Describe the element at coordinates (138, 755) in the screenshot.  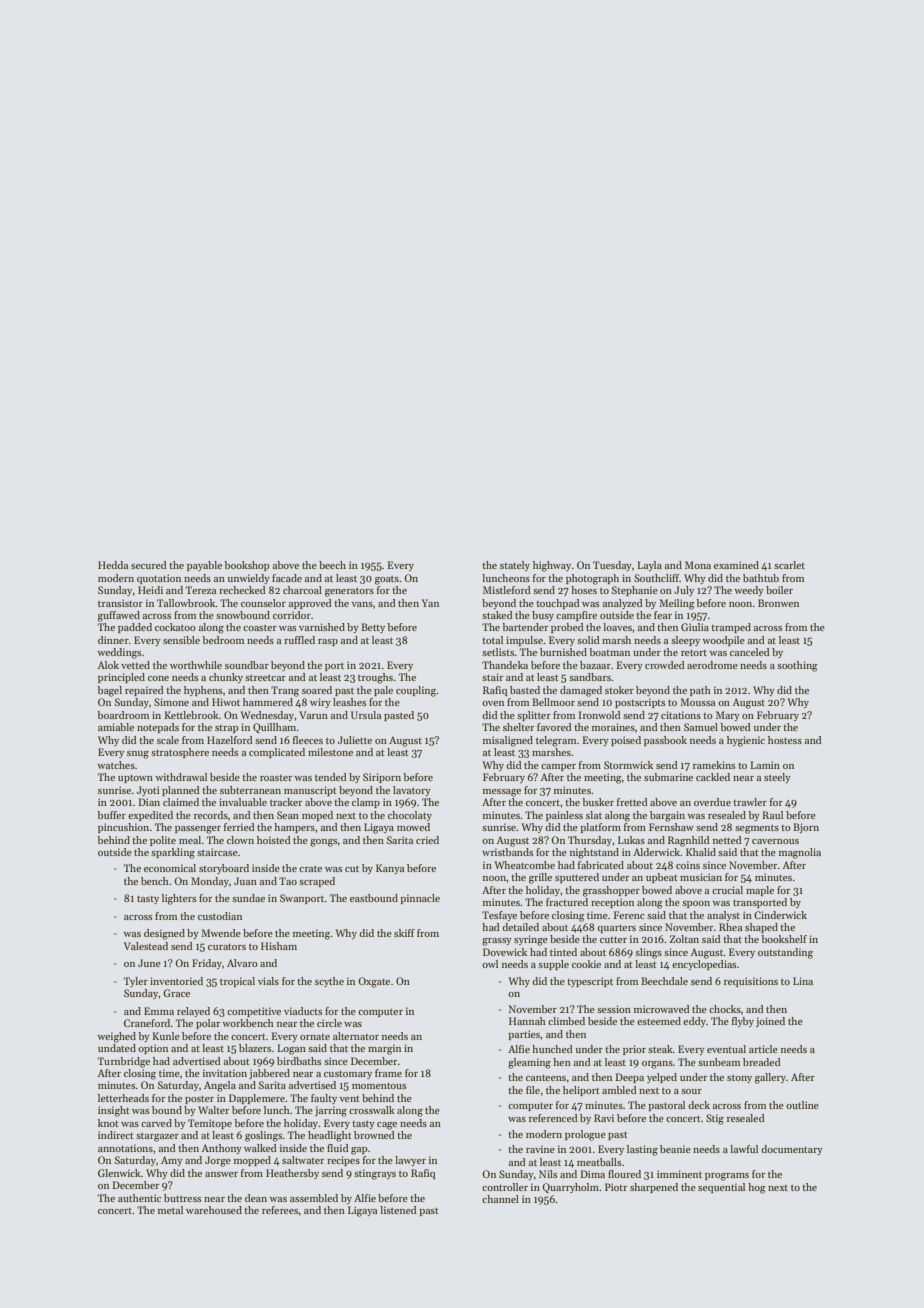
I see `snug` at that location.
